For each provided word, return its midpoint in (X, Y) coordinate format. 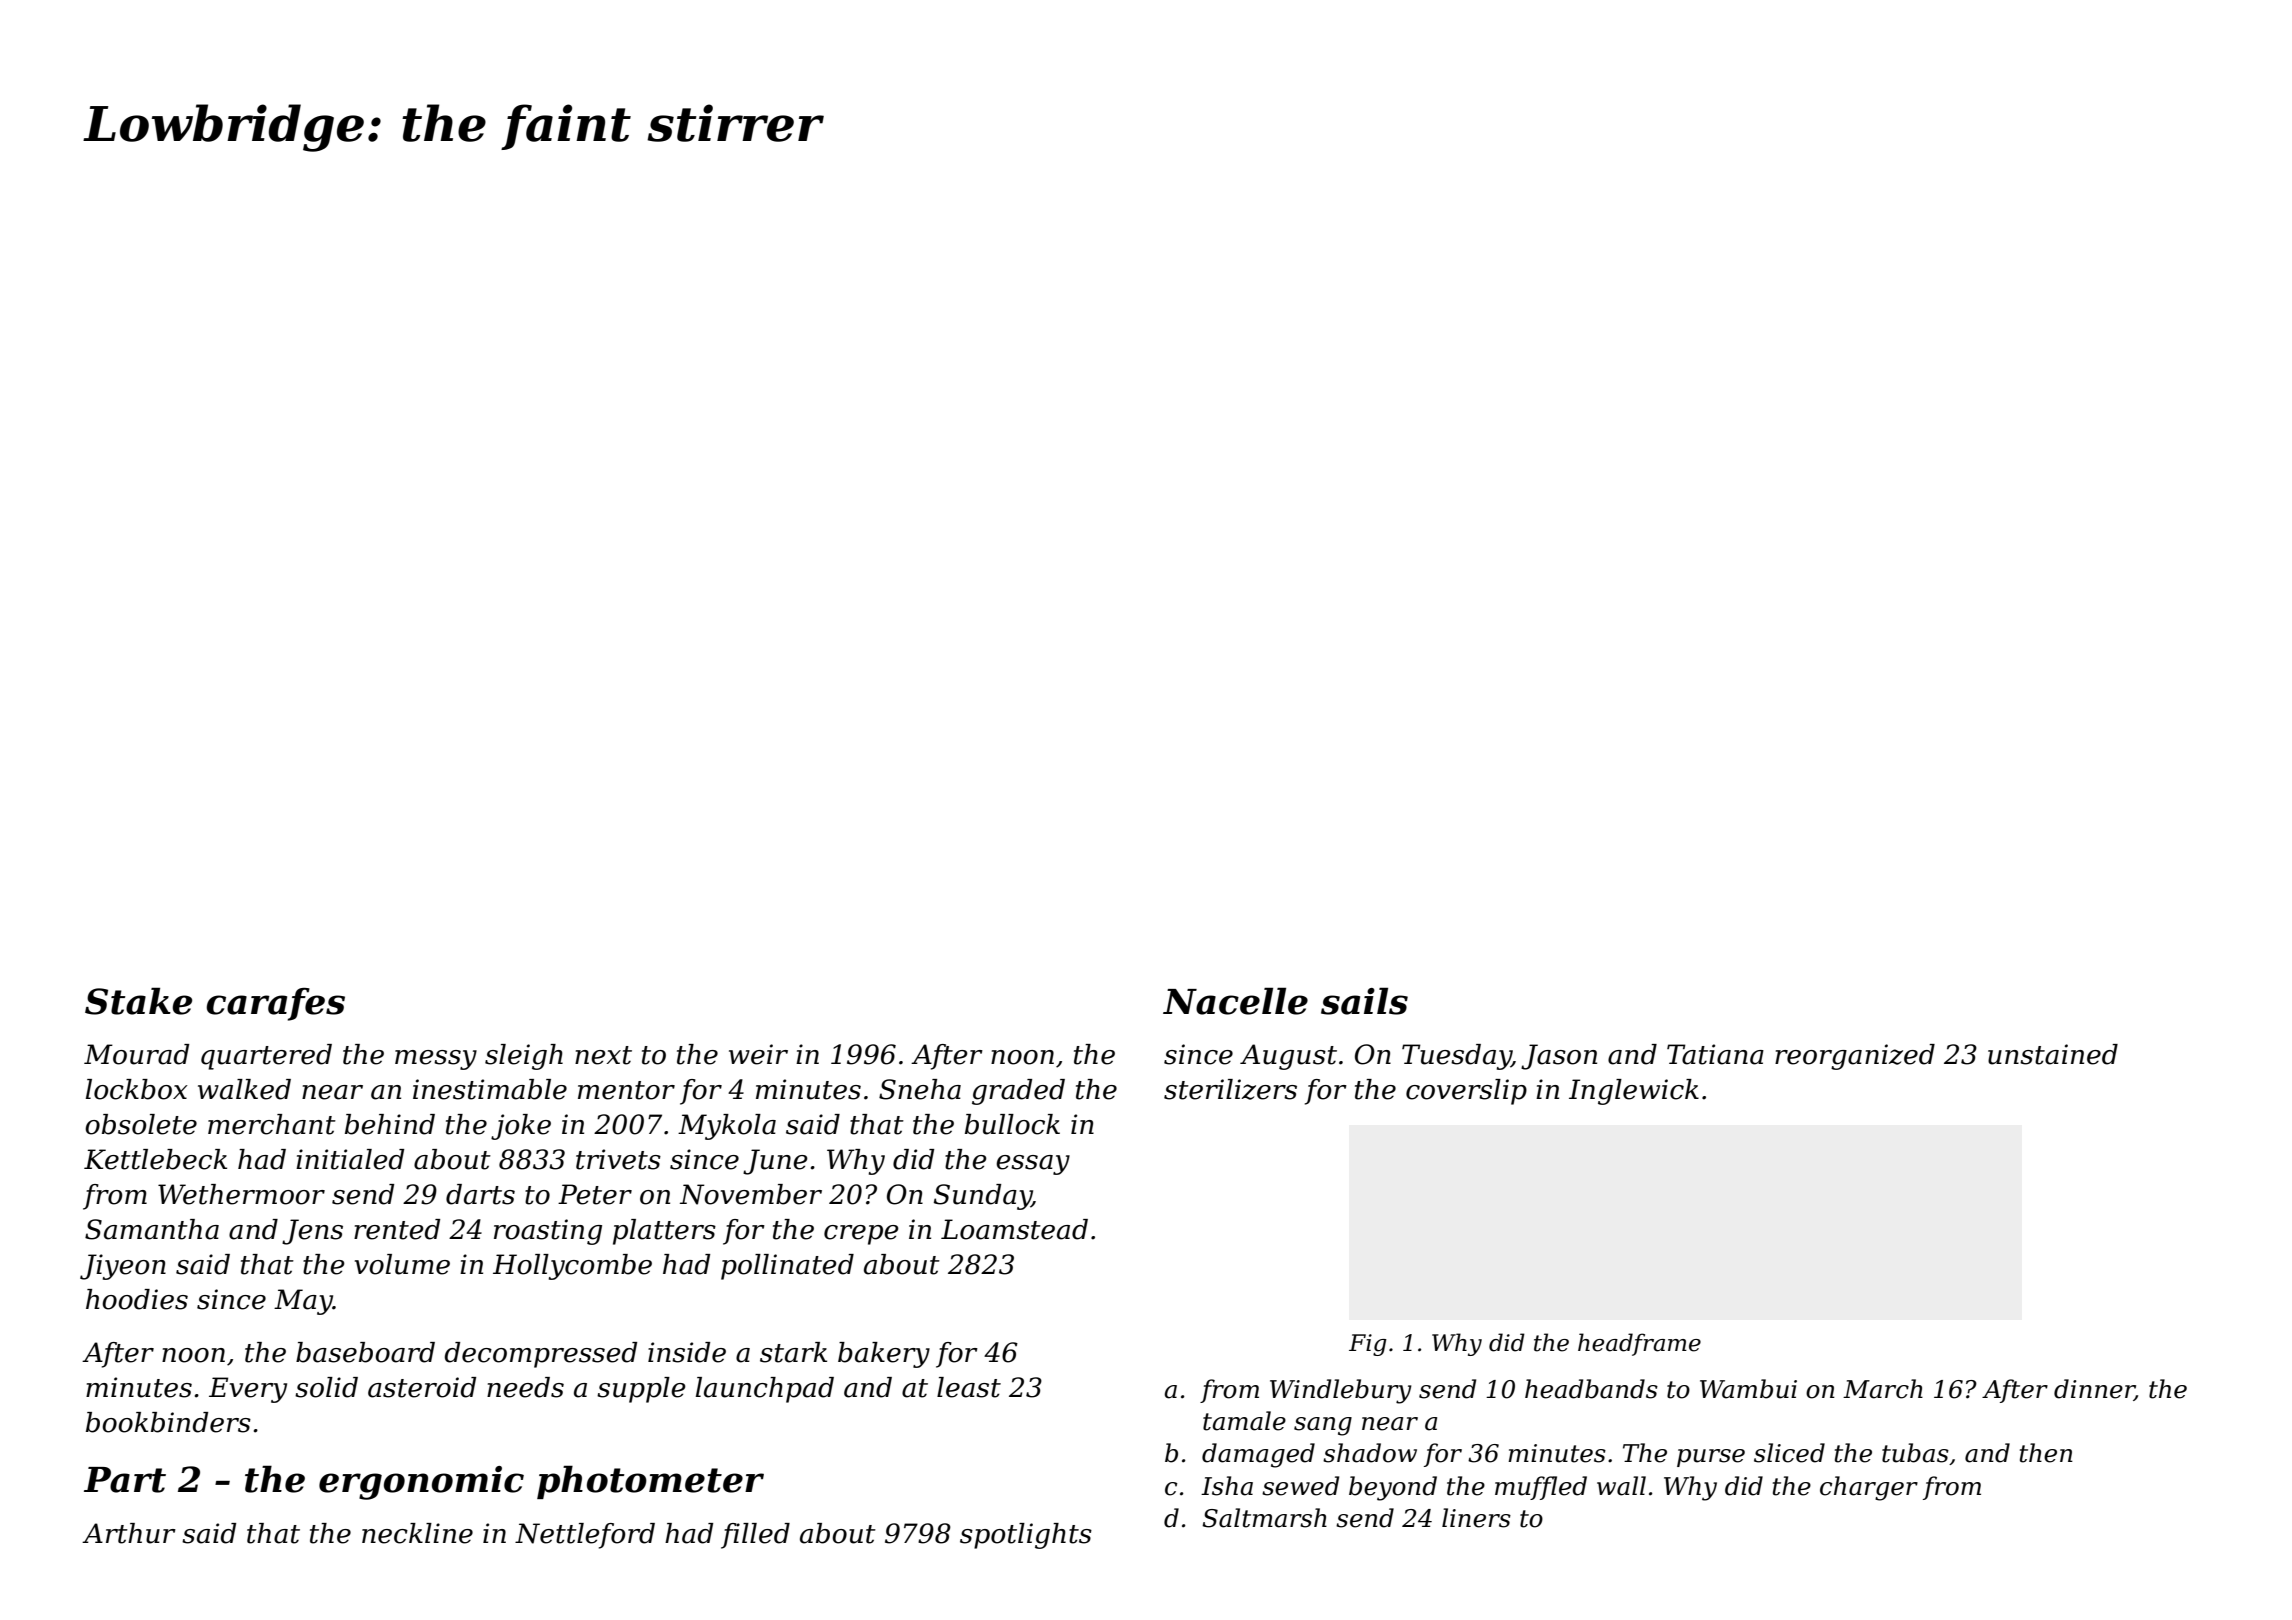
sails (1364, 1001)
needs (525, 1387)
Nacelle (1235, 1001)
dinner (2094, 1390)
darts (480, 1194)
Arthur (129, 1533)
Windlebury (1341, 1391)
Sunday (983, 1197)
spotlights (1026, 1536)
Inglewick (1634, 1092)
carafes (275, 1004)
